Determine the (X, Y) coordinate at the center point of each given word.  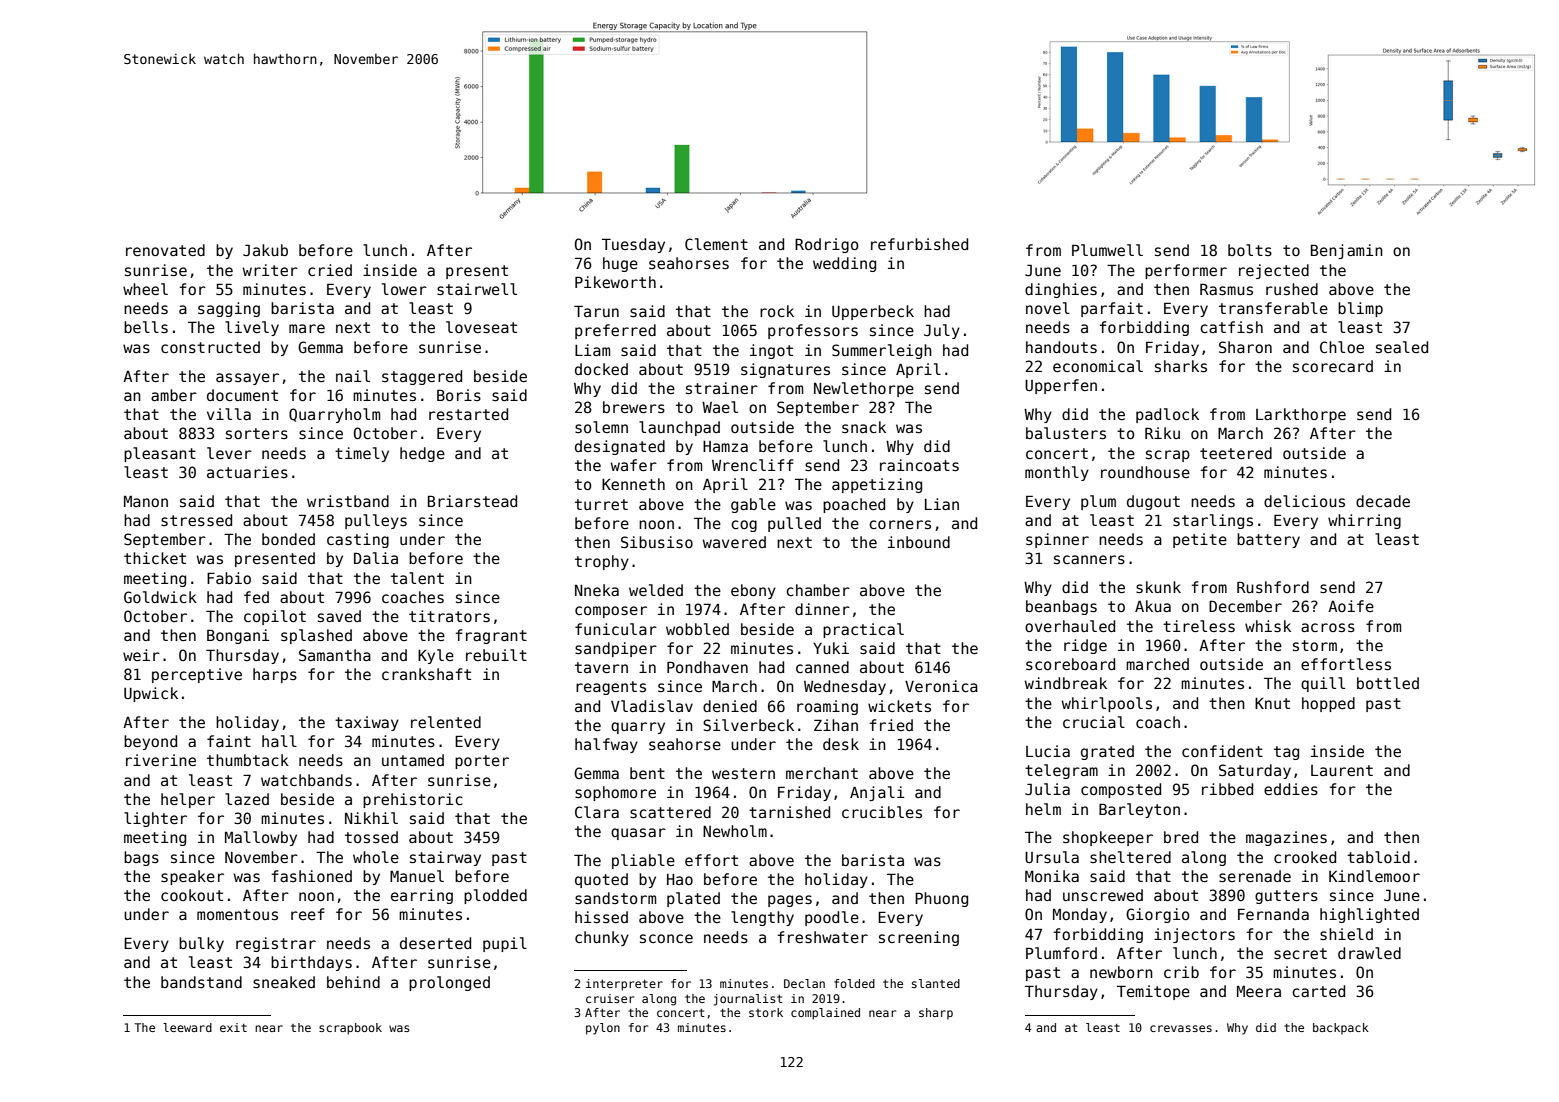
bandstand (201, 982)
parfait (1112, 309)
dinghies (1061, 290)
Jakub (265, 250)
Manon (146, 501)
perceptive (197, 675)
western (743, 773)
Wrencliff (753, 465)
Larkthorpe (1301, 415)
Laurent (1342, 770)
